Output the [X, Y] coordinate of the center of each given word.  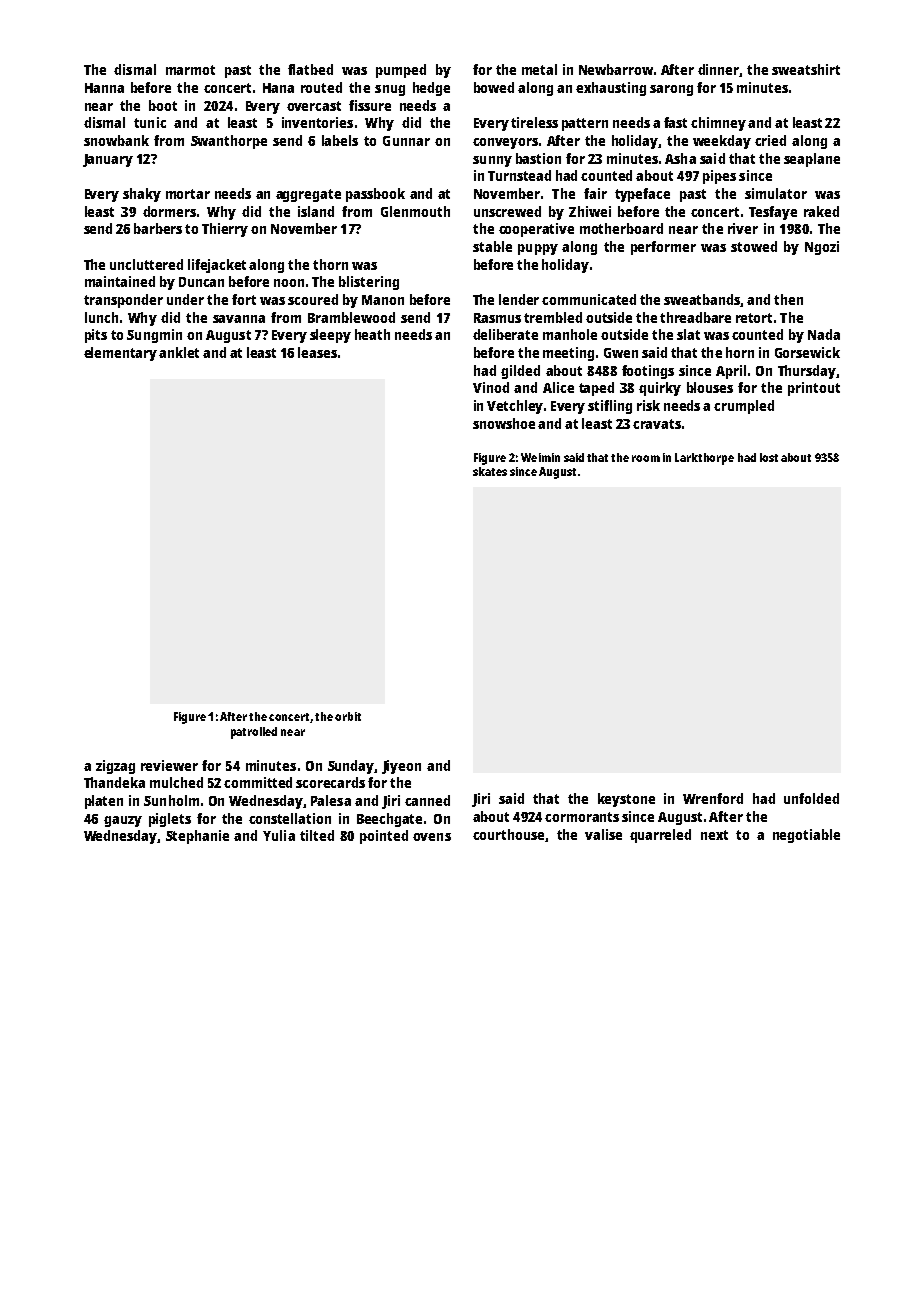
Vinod [491, 387]
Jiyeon [401, 767]
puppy [538, 249]
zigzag [115, 767]
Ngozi [822, 248]
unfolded [811, 798]
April [731, 372]
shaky [142, 195]
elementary [120, 354]
